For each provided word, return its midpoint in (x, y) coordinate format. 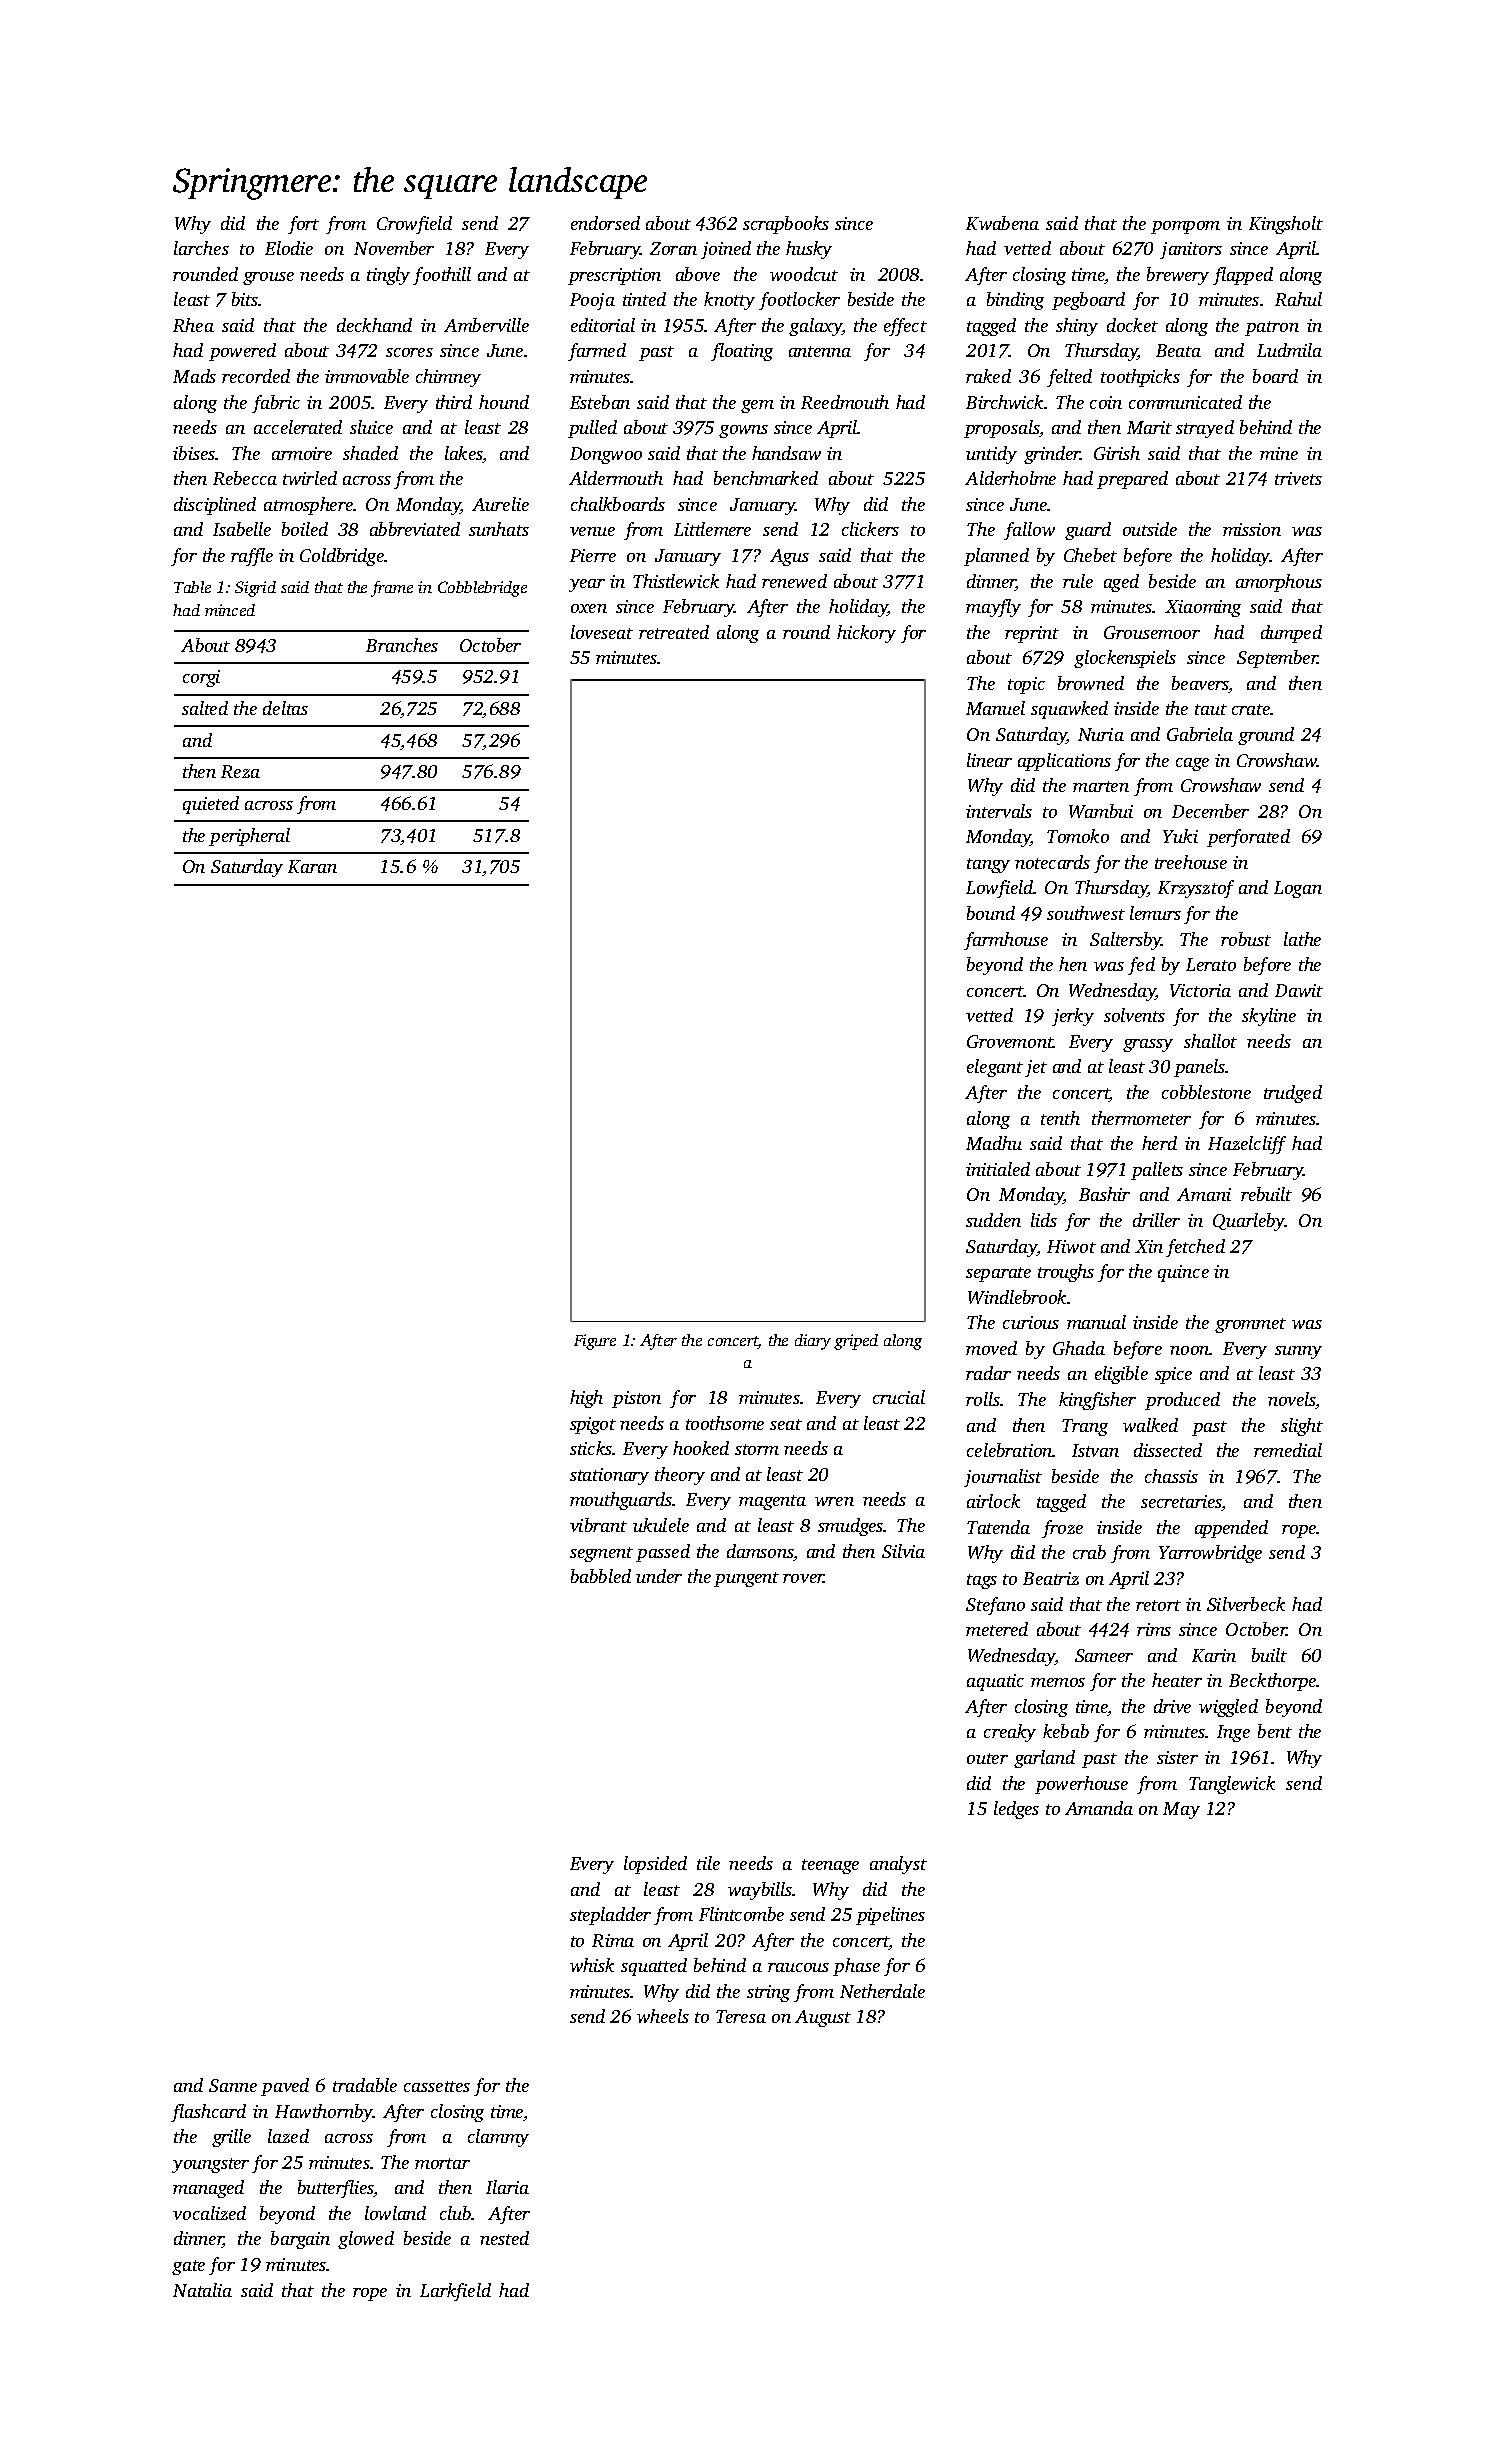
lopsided (655, 1865)
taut (1211, 709)
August (823, 2018)
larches (201, 248)
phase (856, 1967)
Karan (312, 866)
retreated (674, 632)
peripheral (249, 837)
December (1210, 811)
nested (504, 2238)
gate (188, 2267)
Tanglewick (1232, 1785)
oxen (589, 608)
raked (988, 376)
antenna (820, 351)
